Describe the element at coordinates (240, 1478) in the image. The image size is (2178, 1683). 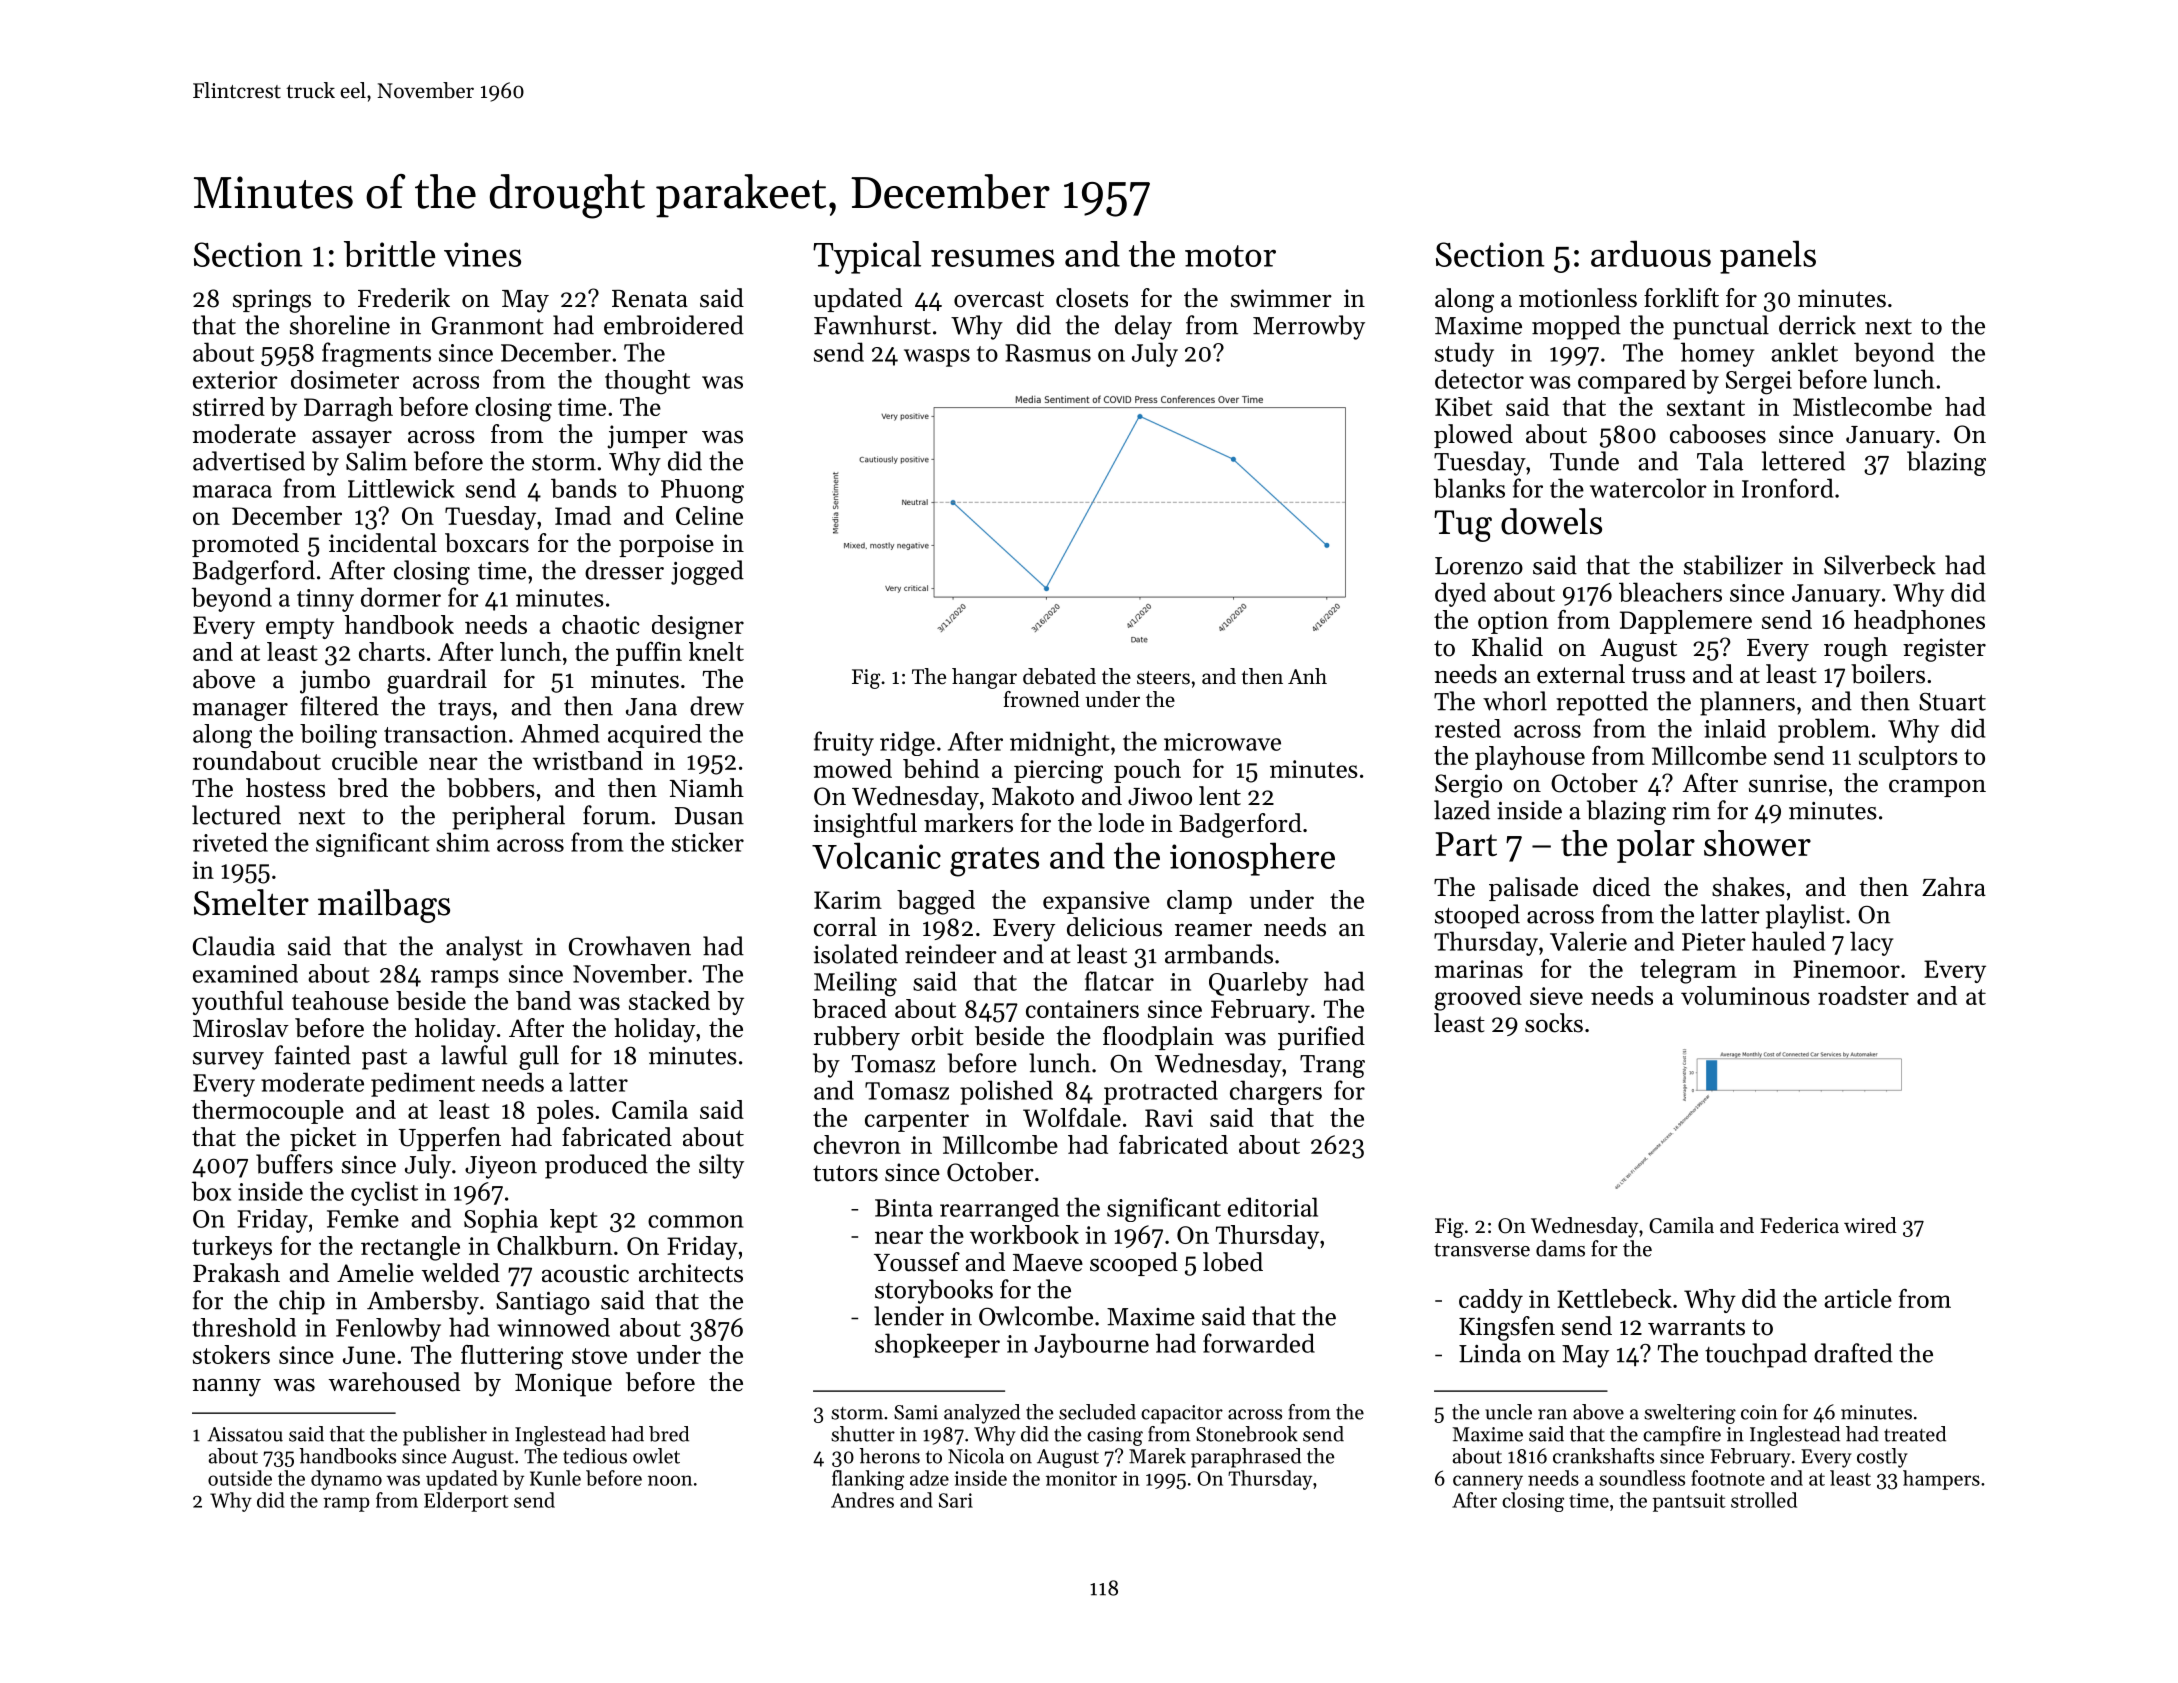
I see `outside` at that location.
